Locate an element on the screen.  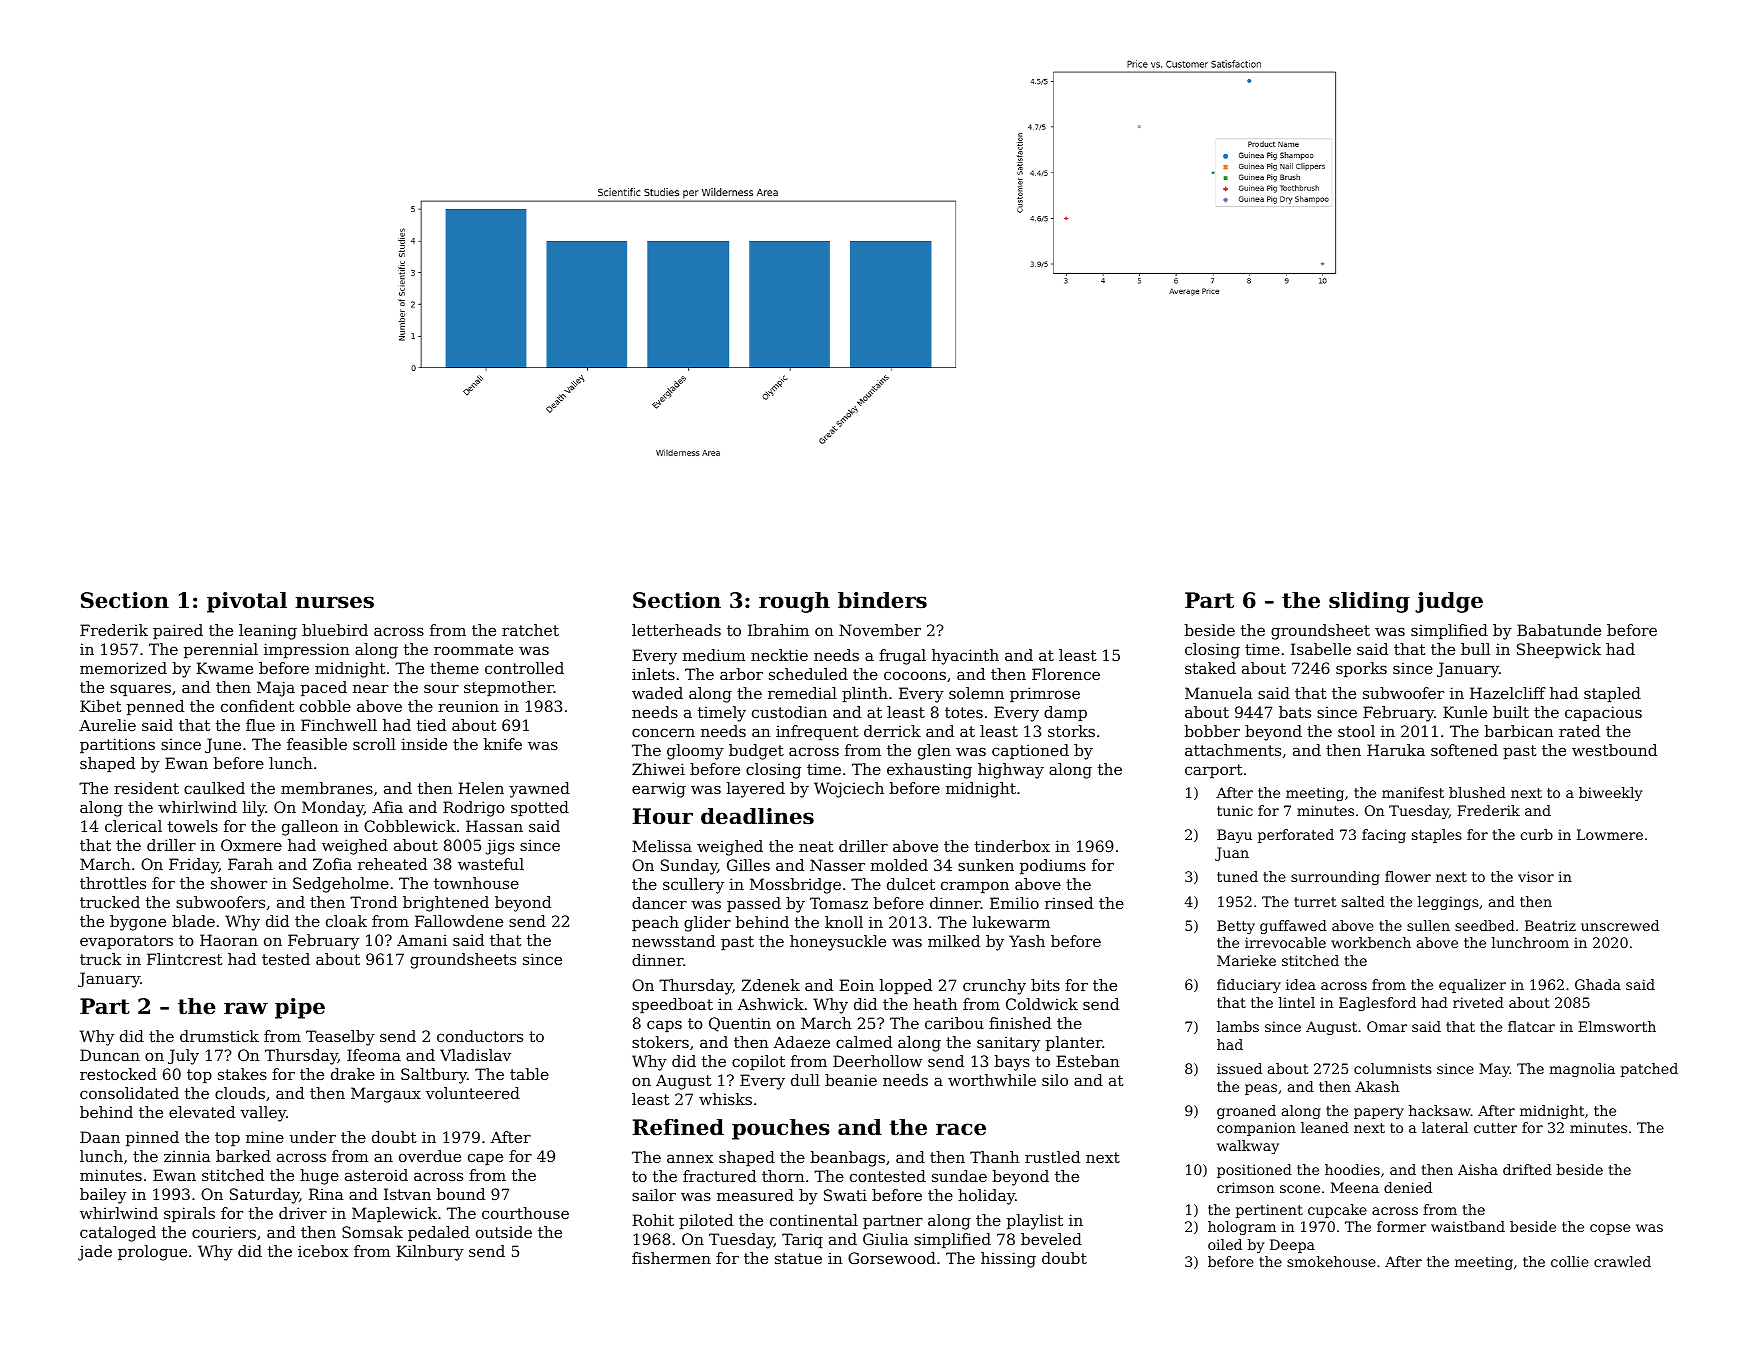
crampon is located at coordinates (975, 887).
